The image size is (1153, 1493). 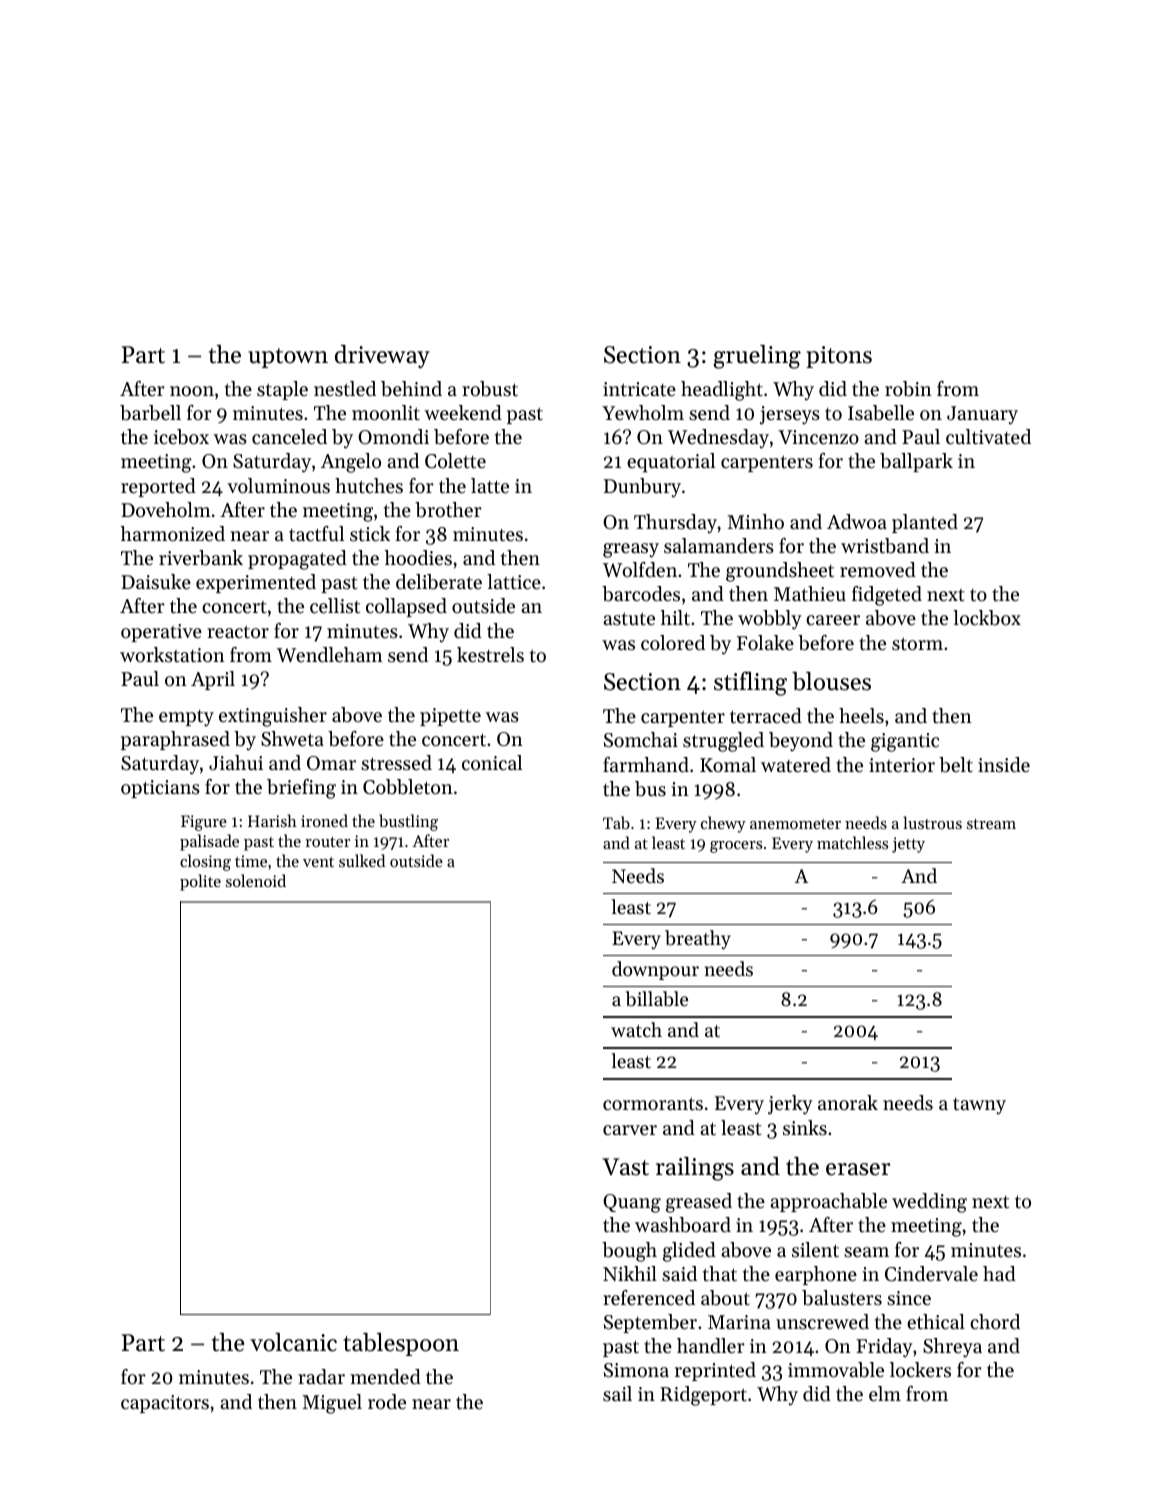 I want to click on sail, so click(x=617, y=1393).
